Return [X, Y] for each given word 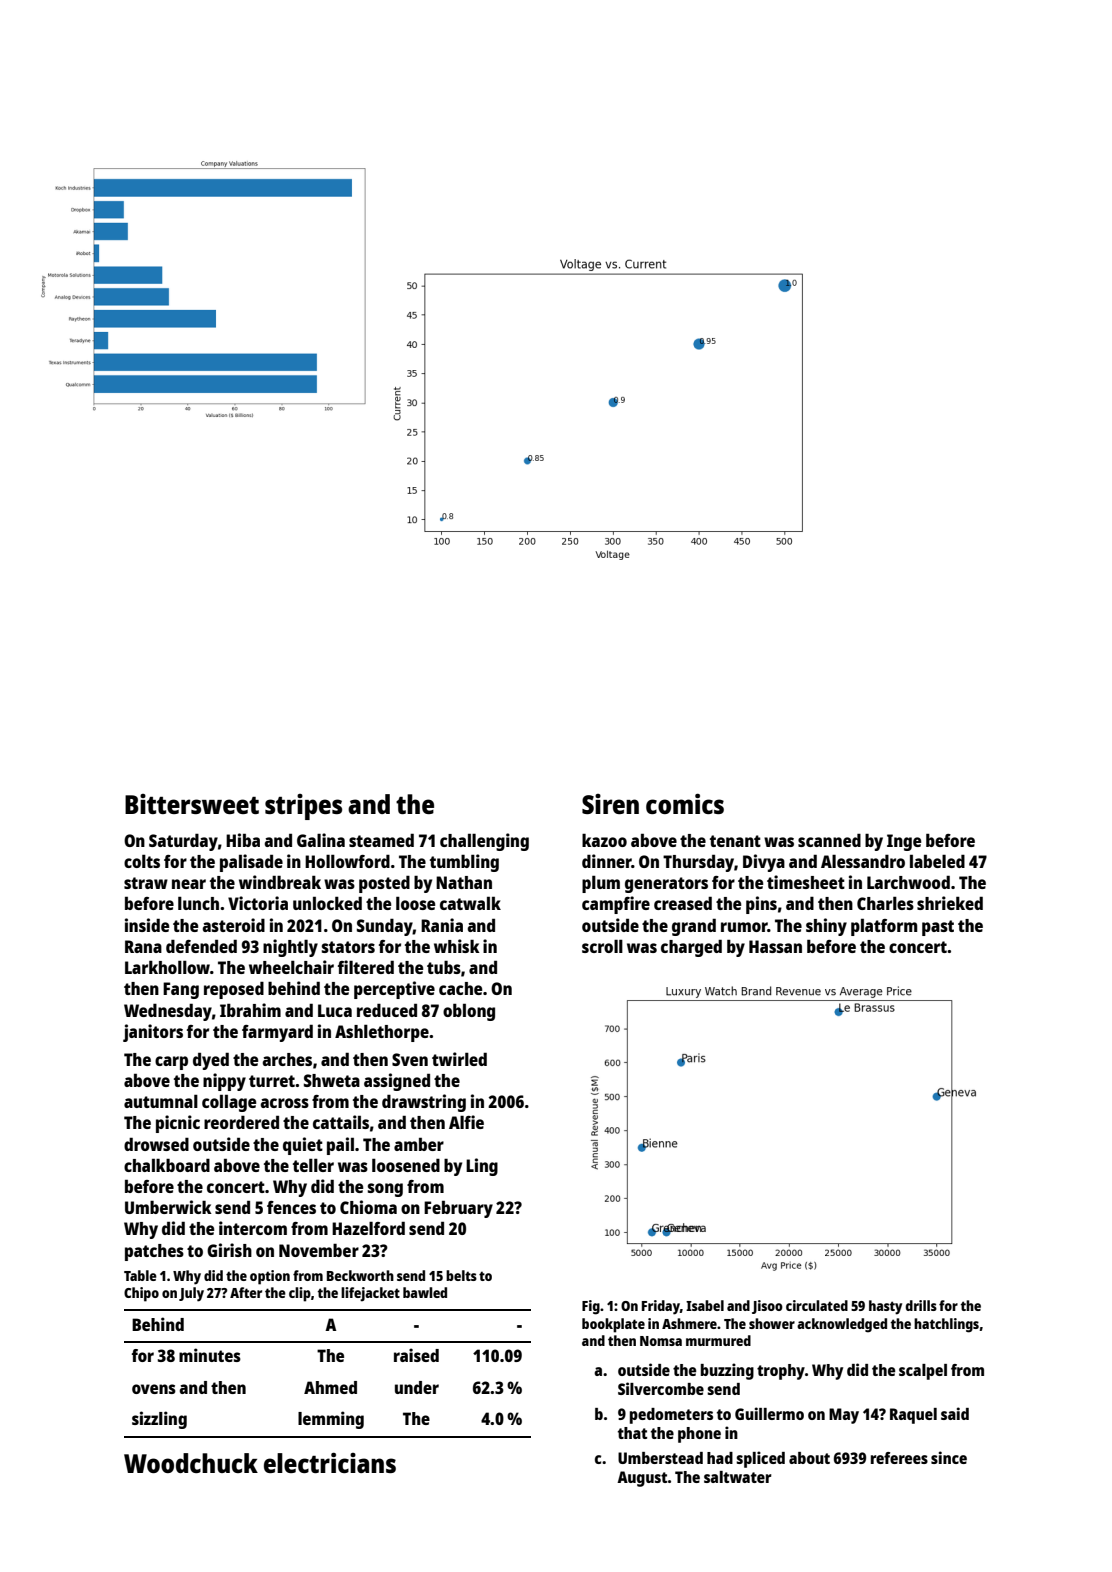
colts [142, 861]
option [270, 1277]
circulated [817, 1305]
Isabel [705, 1305]
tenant [735, 841]
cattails [341, 1122]
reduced [387, 1010]
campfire [616, 905]
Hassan [775, 946]
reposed [234, 990]
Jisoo [767, 1307]
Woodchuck [191, 1463]
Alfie [466, 1122]
